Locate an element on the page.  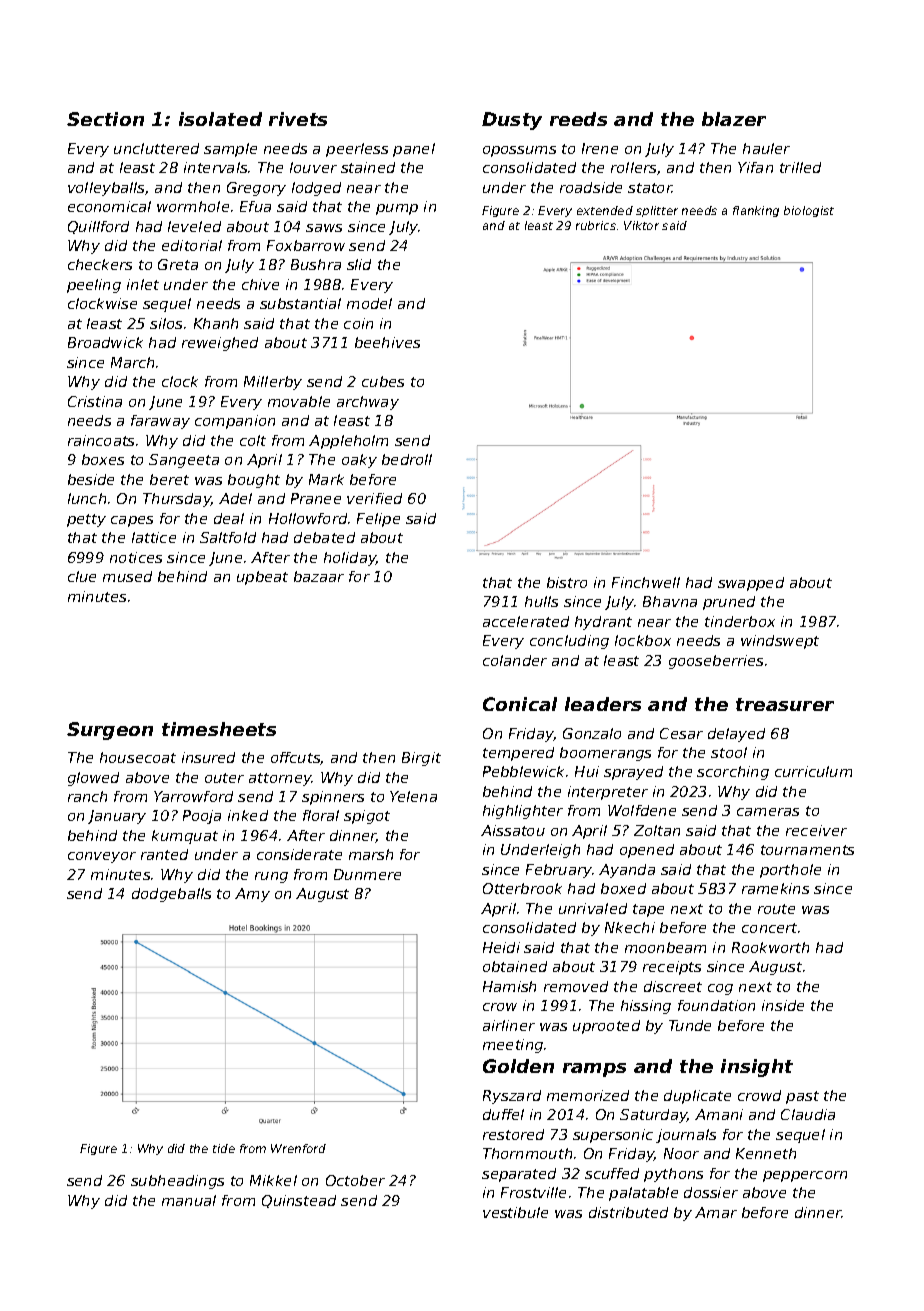
blazer is located at coordinates (734, 119).
